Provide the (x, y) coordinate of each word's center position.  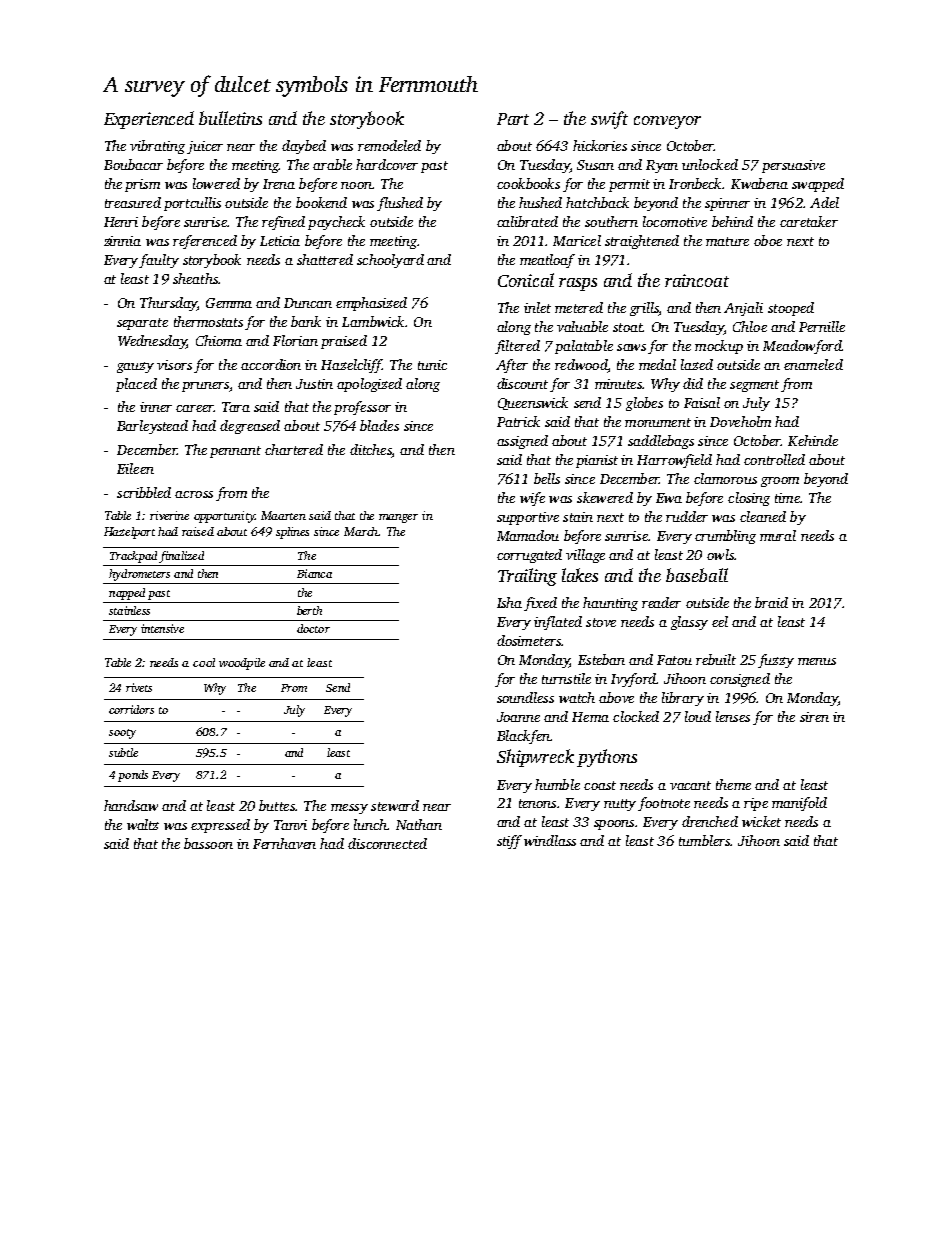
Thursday (168, 304)
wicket (761, 821)
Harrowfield (674, 461)
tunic (432, 365)
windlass (550, 840)
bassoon (208, 843)
